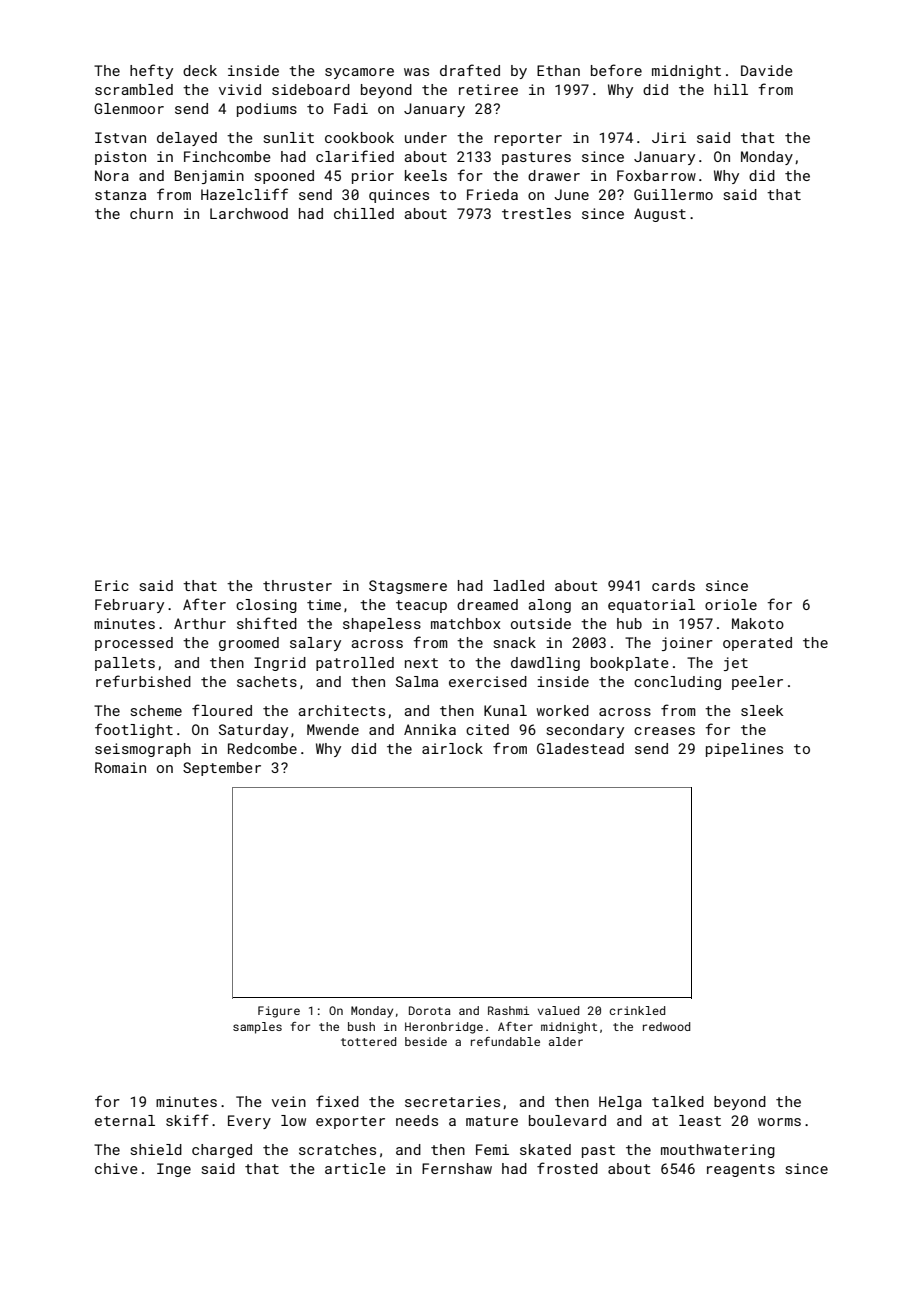 Image resolution: width=924 pixels, height=1308 pixels. Describe the element at coordinates (666, 1026) in the image. I see `redwood` at that location.
